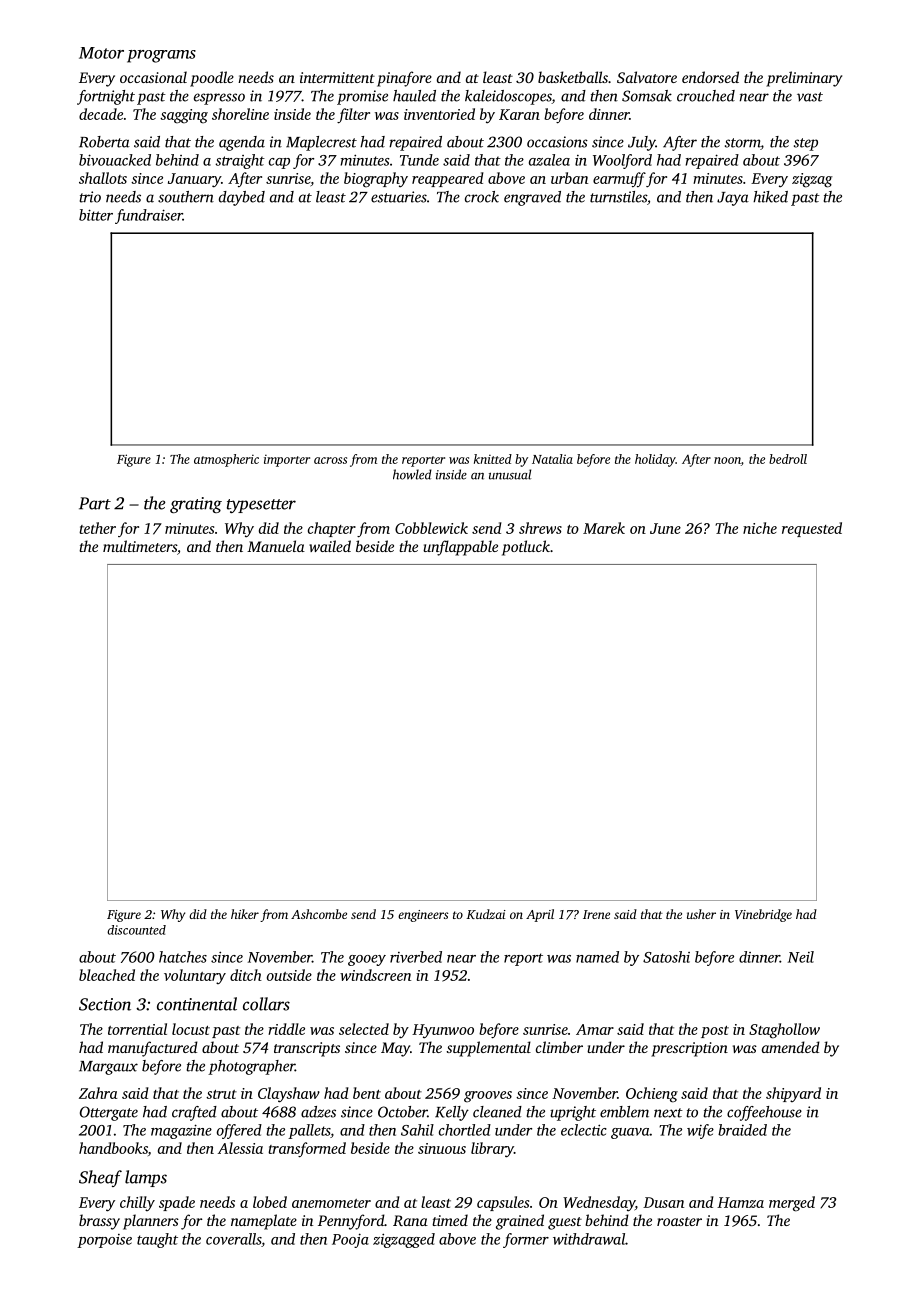 This document has width=924, height=1308. Describe the element at coordinates (812, 529) in the document. I see `requested` at that location.
